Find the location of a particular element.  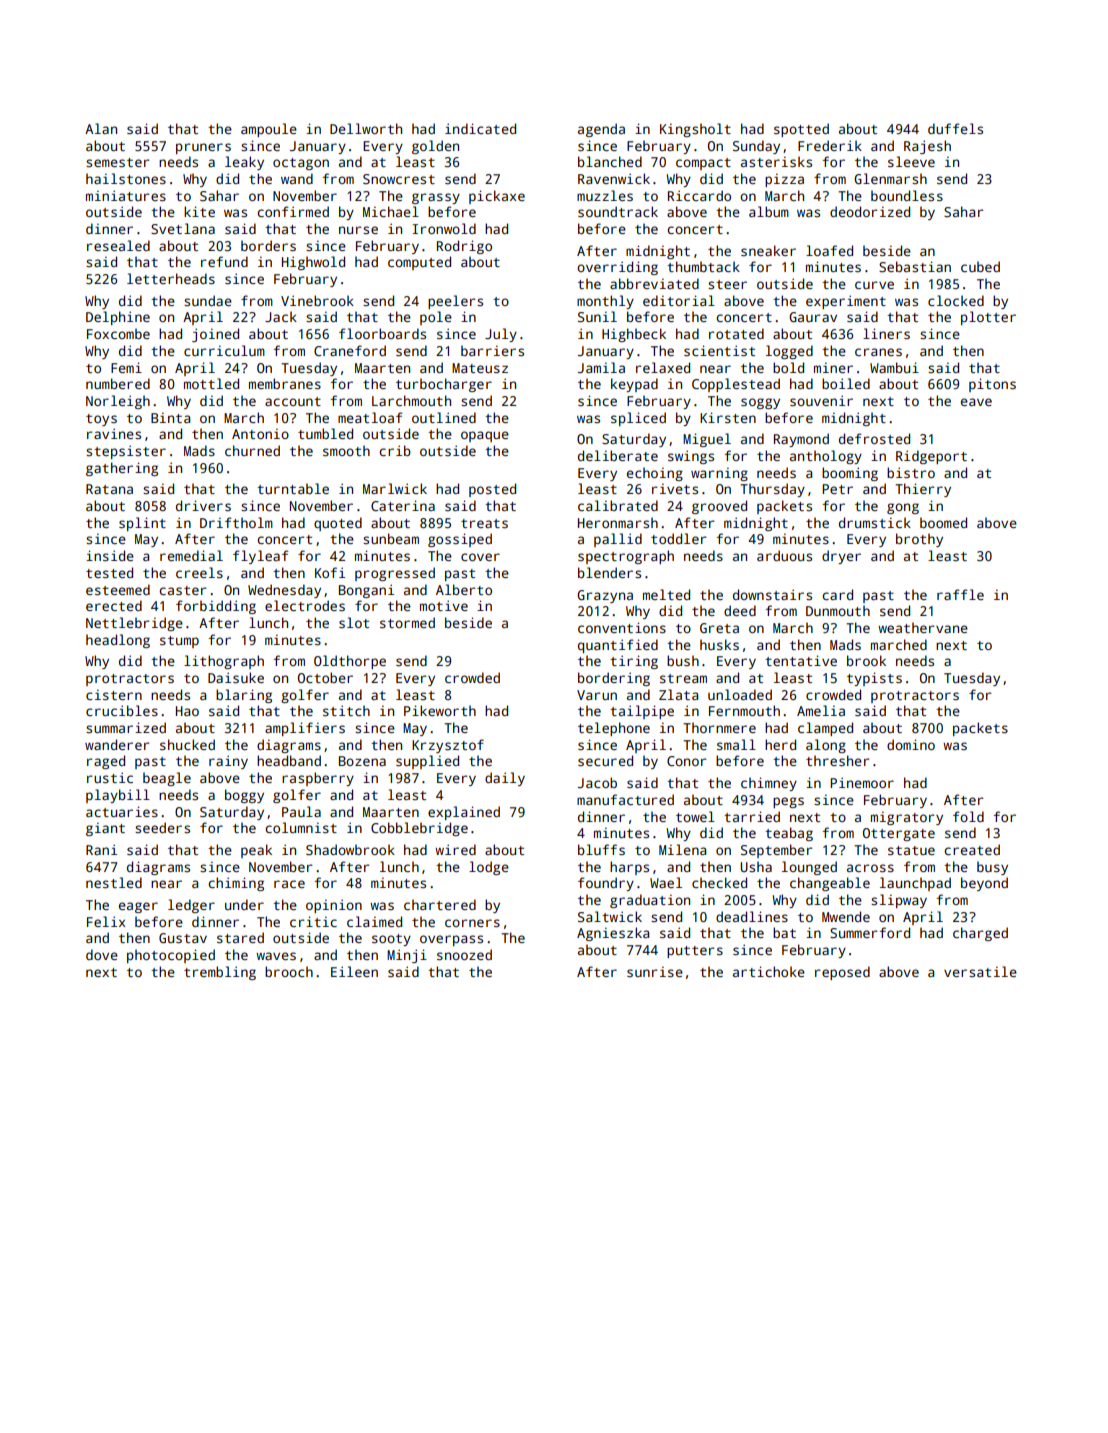

posted is located at coordinates (492, 490).
